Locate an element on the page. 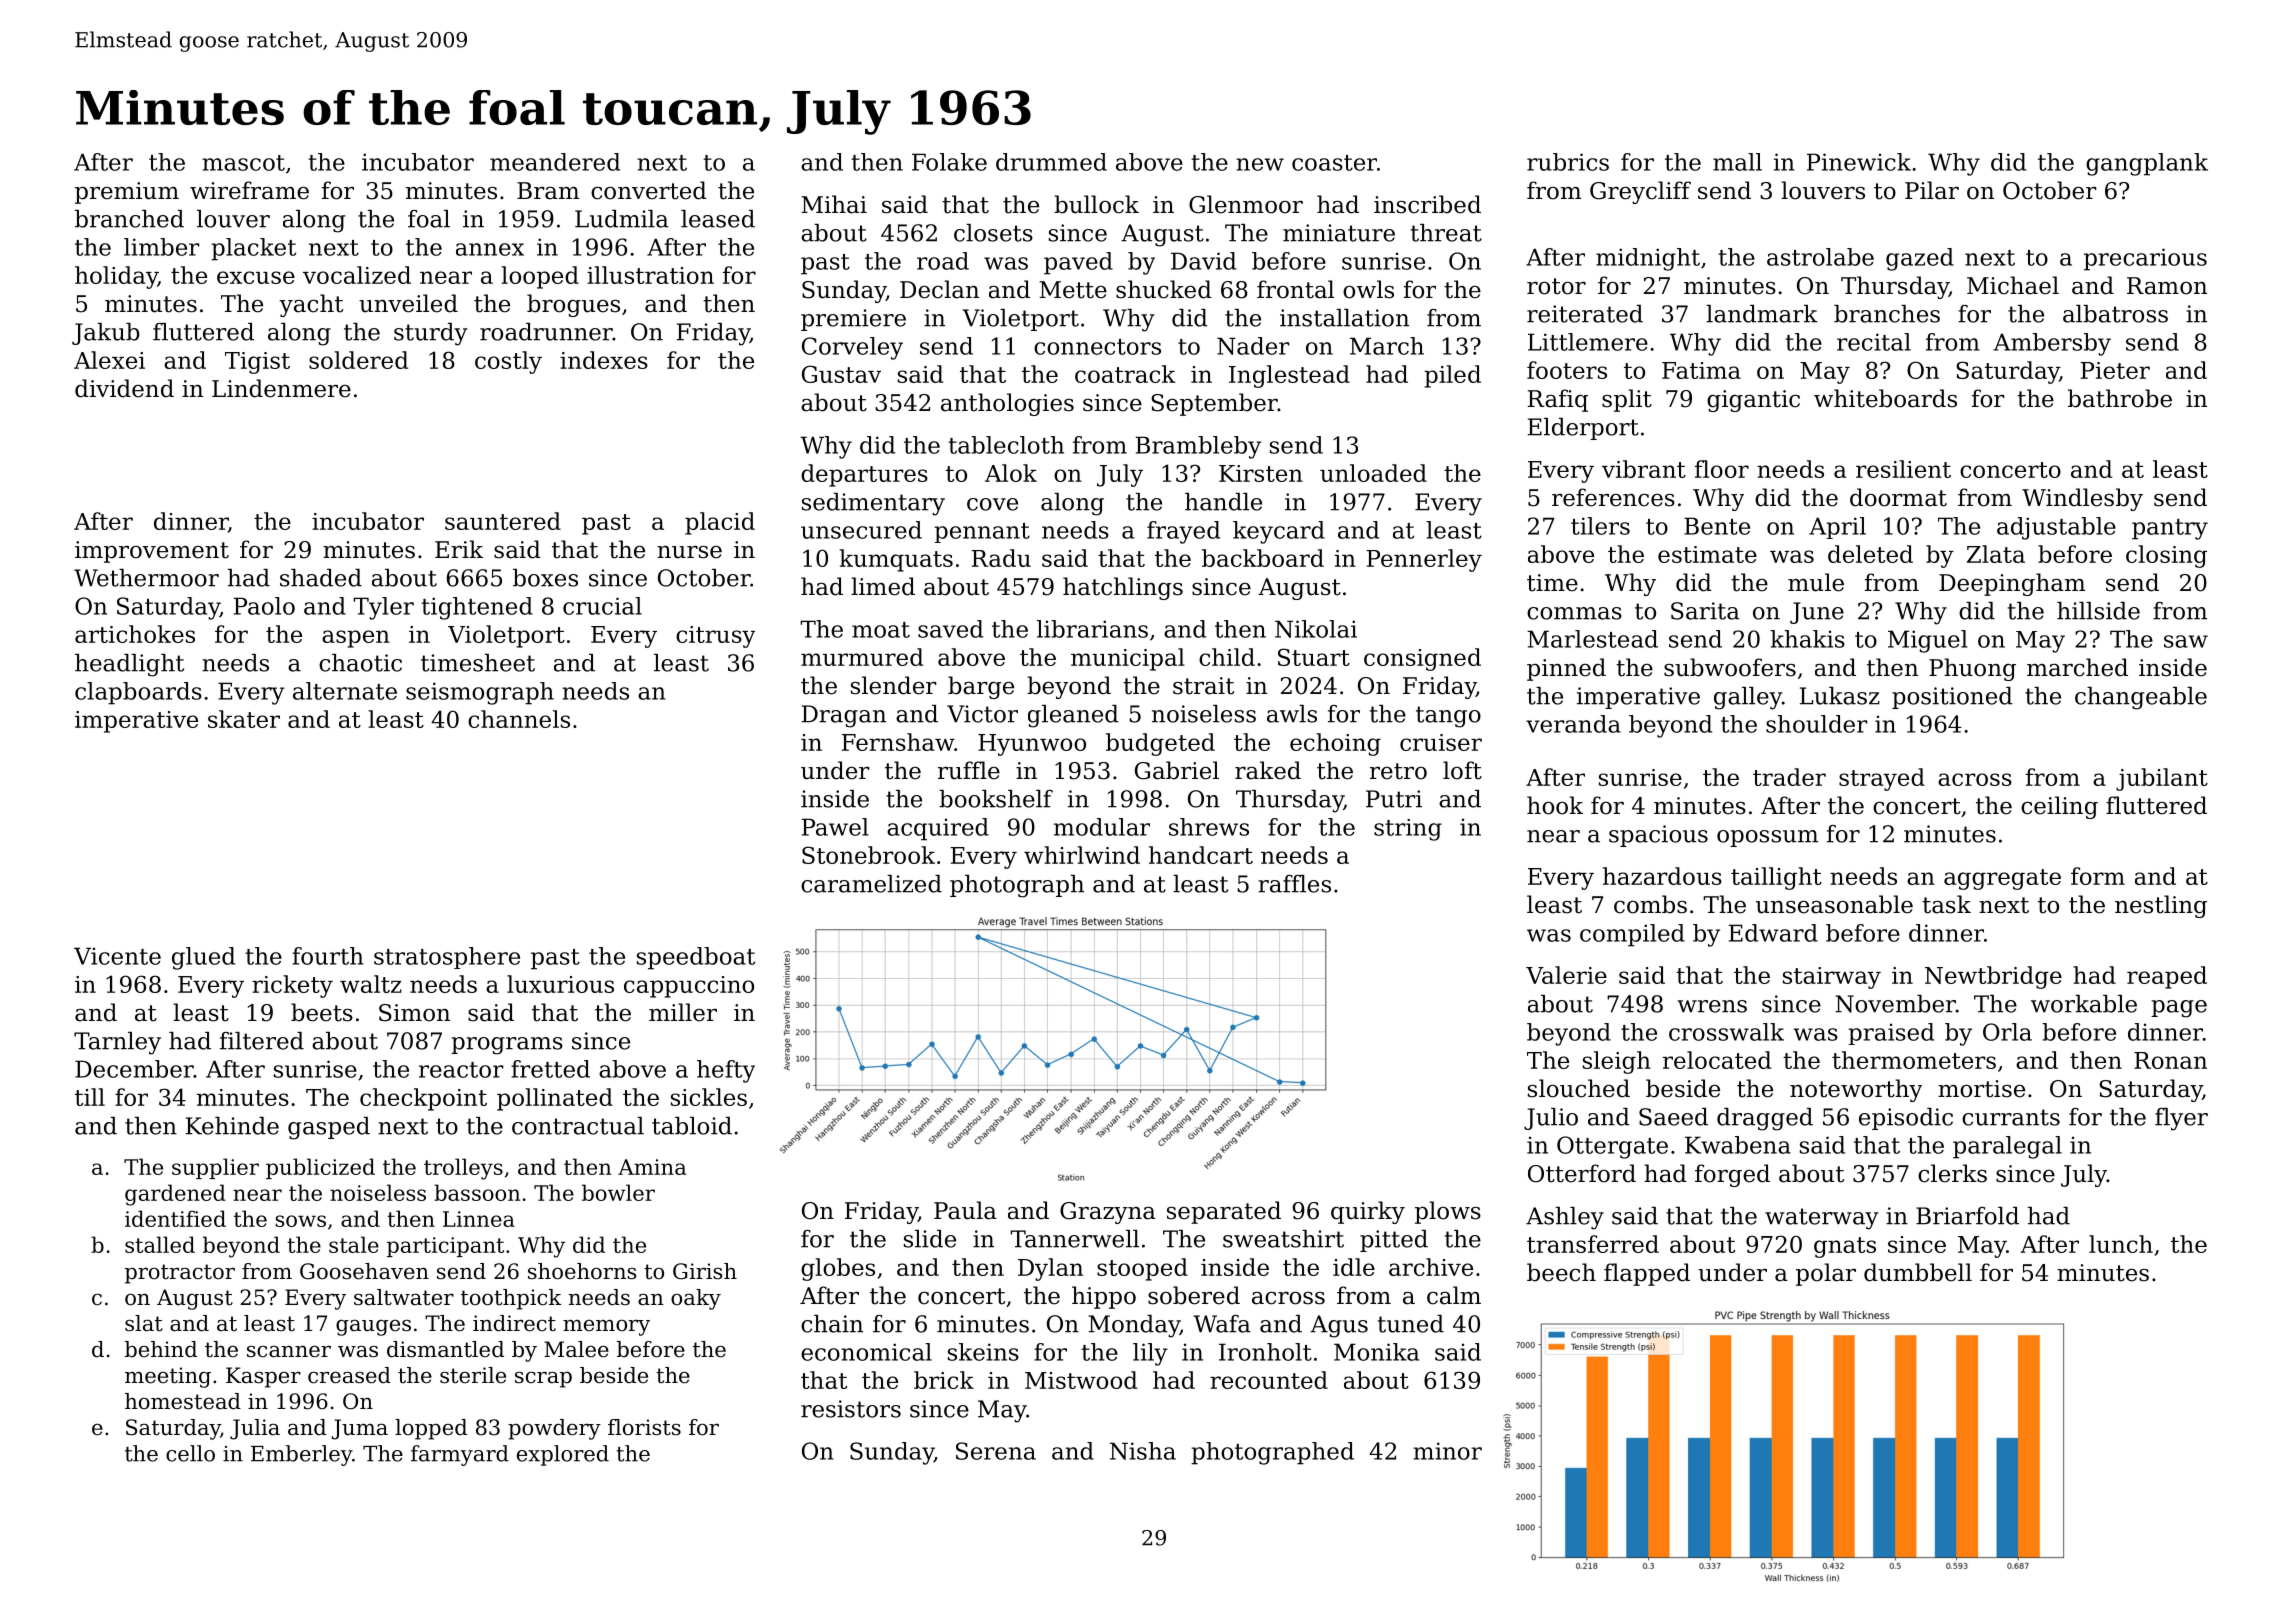  creased is located at coordinates (349, 1375).
